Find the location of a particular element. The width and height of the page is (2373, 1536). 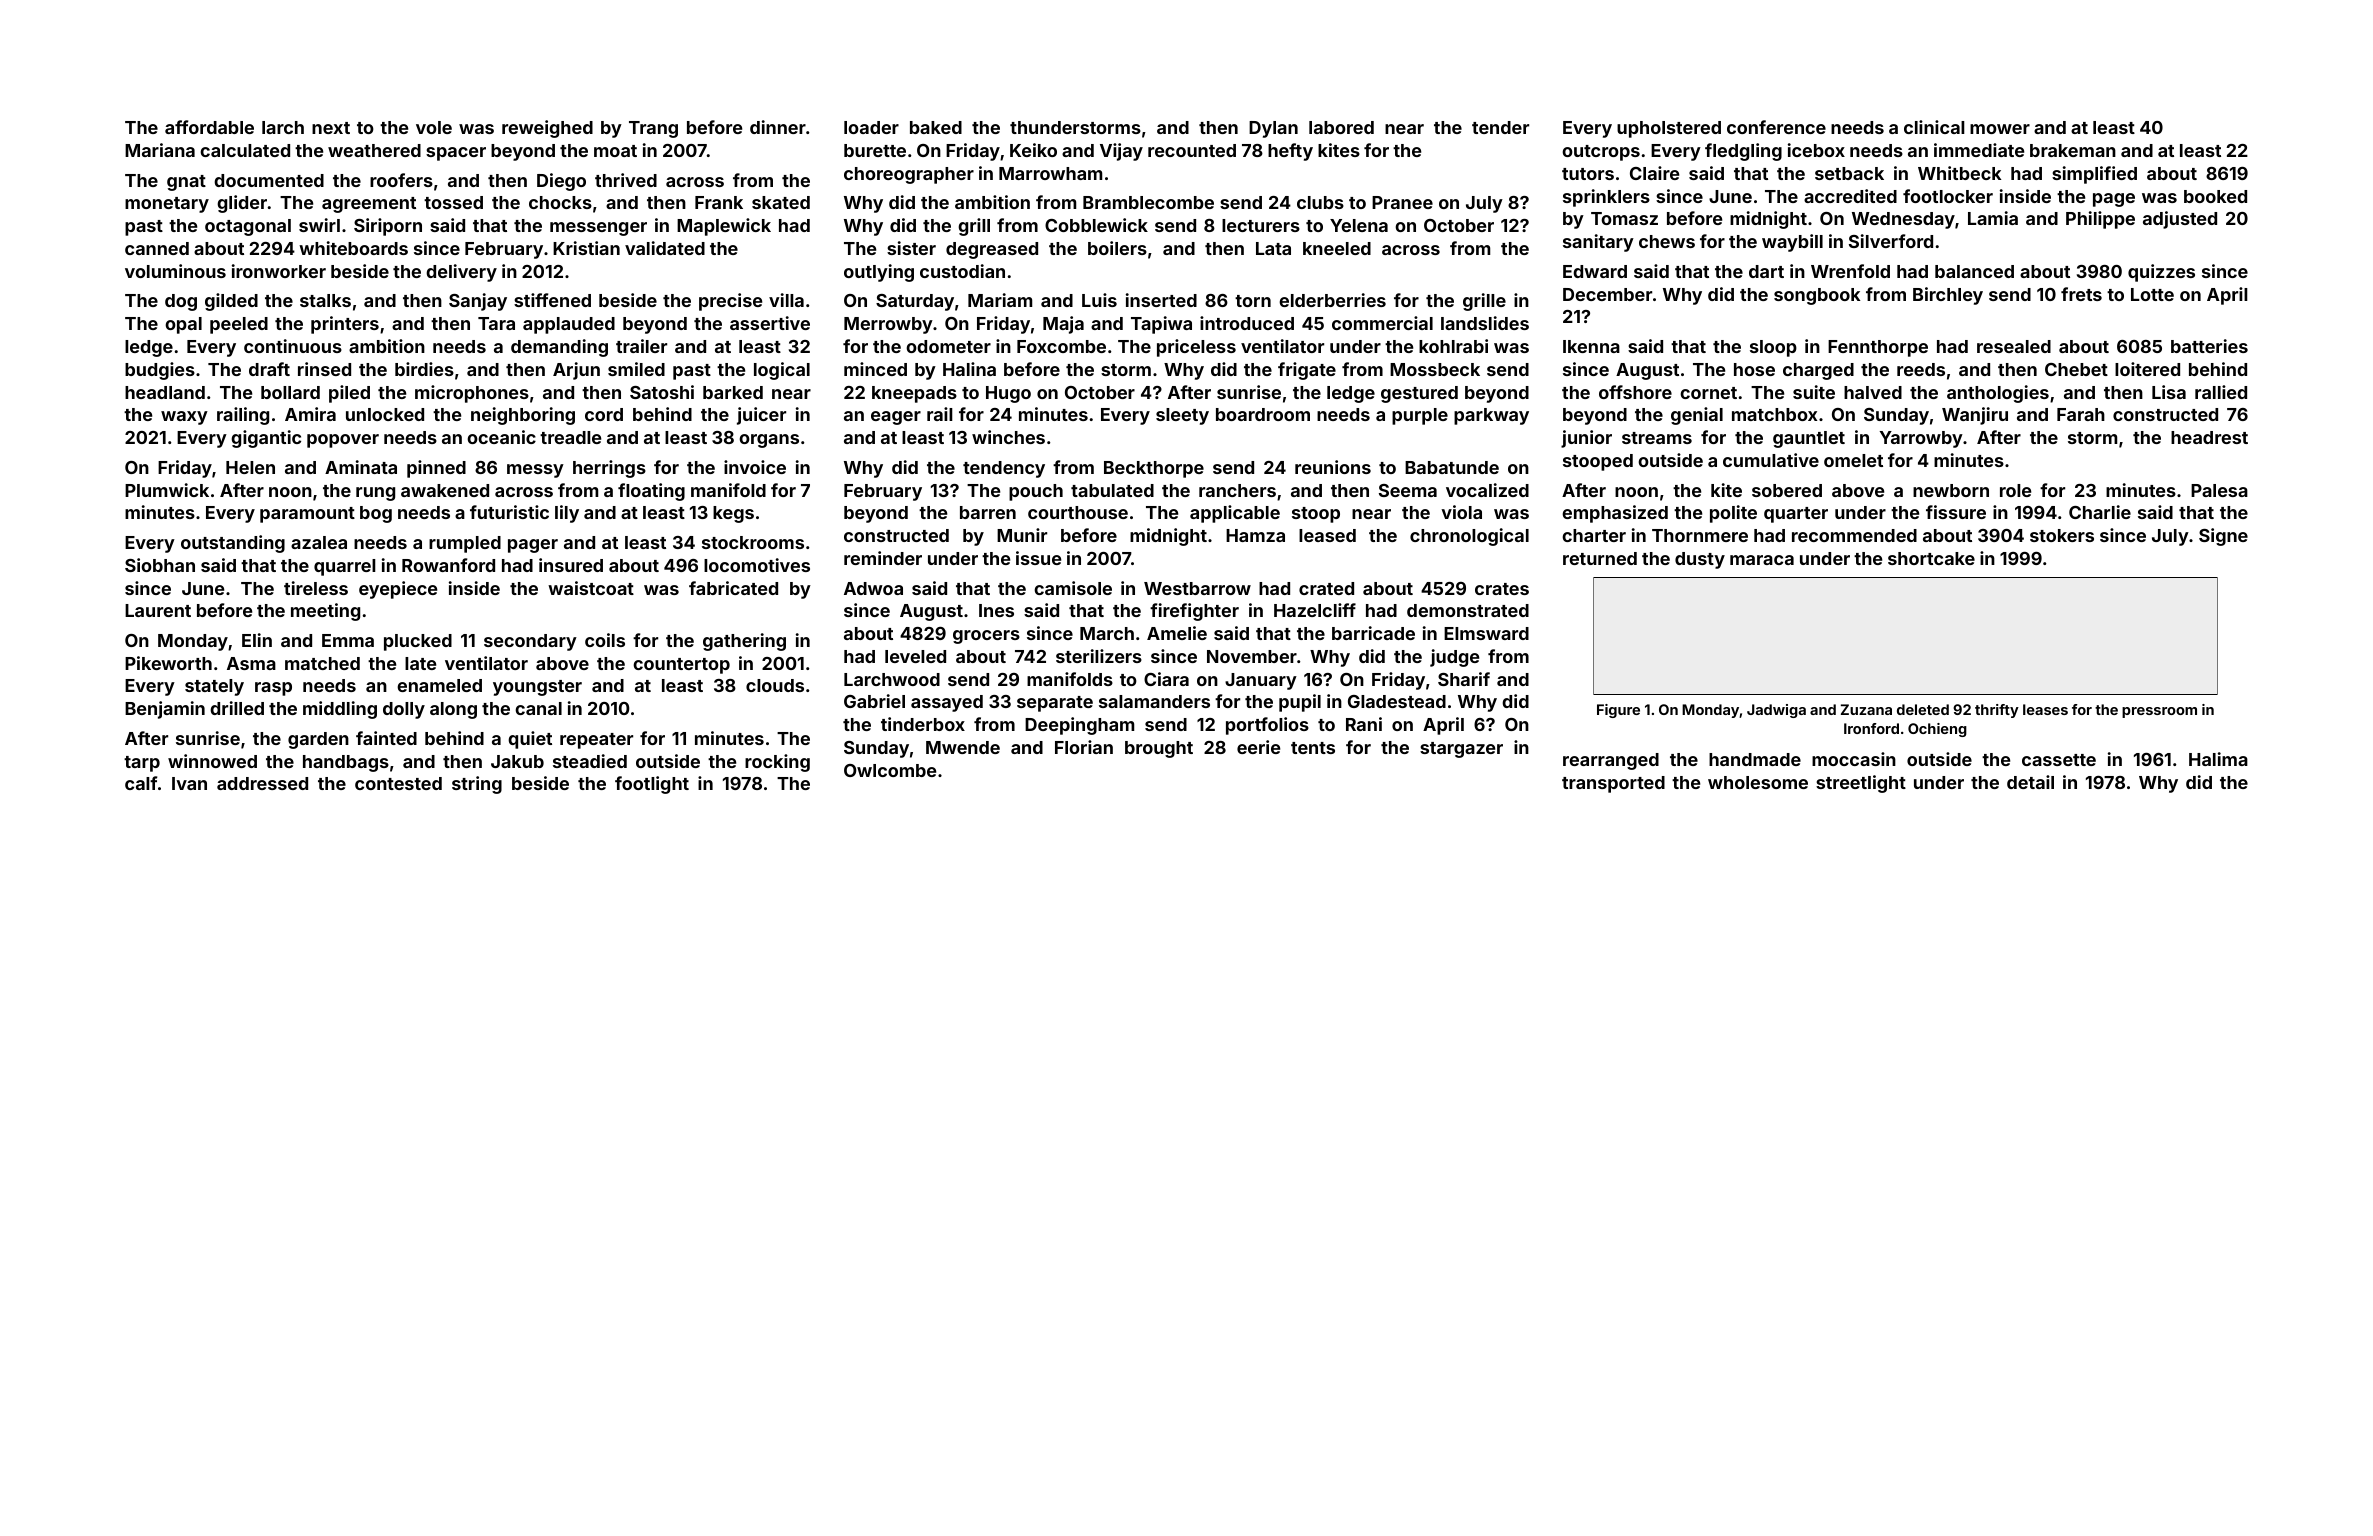

gnat is located at coordinates (186, 183).
